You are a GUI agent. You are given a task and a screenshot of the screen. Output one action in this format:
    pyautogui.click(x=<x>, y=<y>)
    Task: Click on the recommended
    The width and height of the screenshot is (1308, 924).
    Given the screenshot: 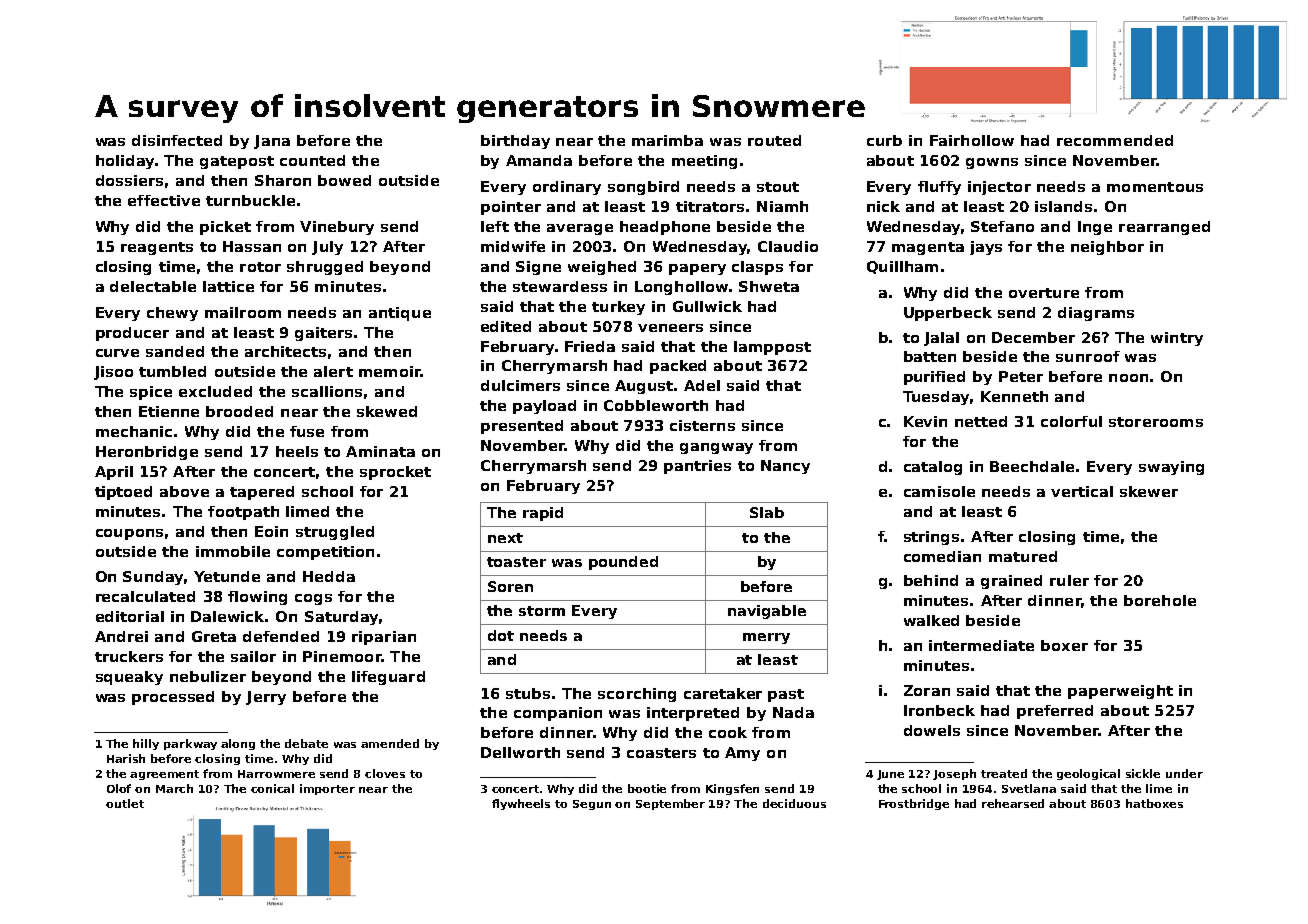 What is the action you would take?
    pyautogui.click(x=1115, y=140)
